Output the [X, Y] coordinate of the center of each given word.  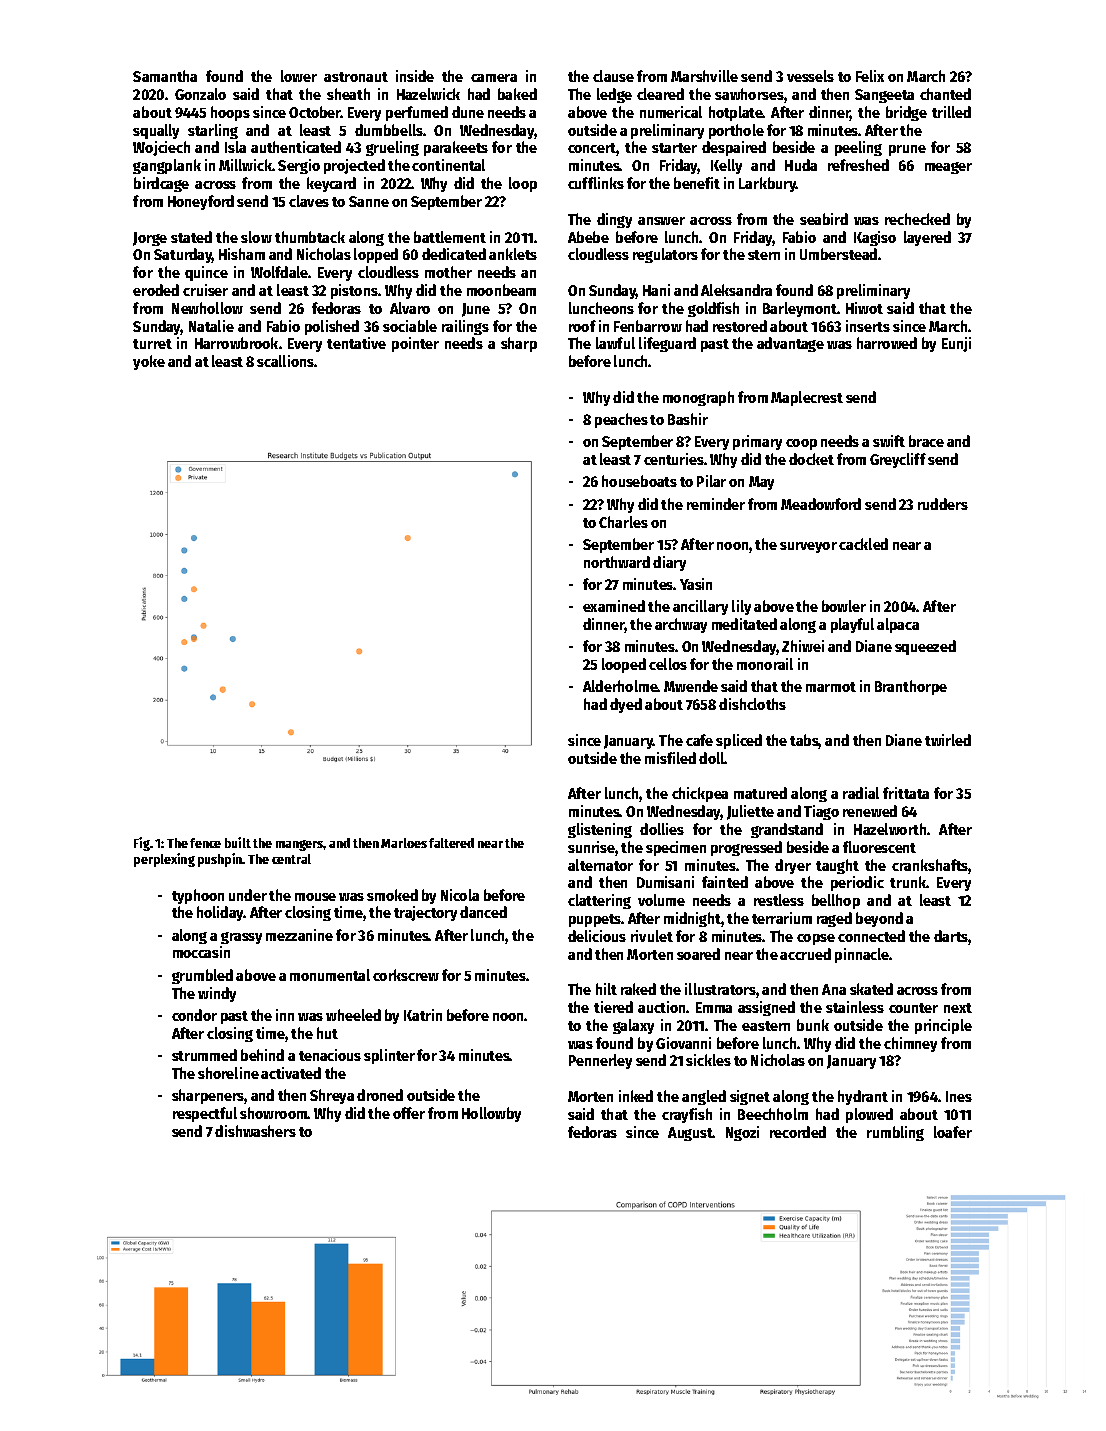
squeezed [925, 647]
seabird [824, 219]
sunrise [591, 847]
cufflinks [596, 183]
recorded [798, 1132]
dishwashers [255, 1131]
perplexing [164, 860]
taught [837, 866]
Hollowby [491, 1114]
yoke [149, 362]
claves [309, 201]
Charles [623, 522]
